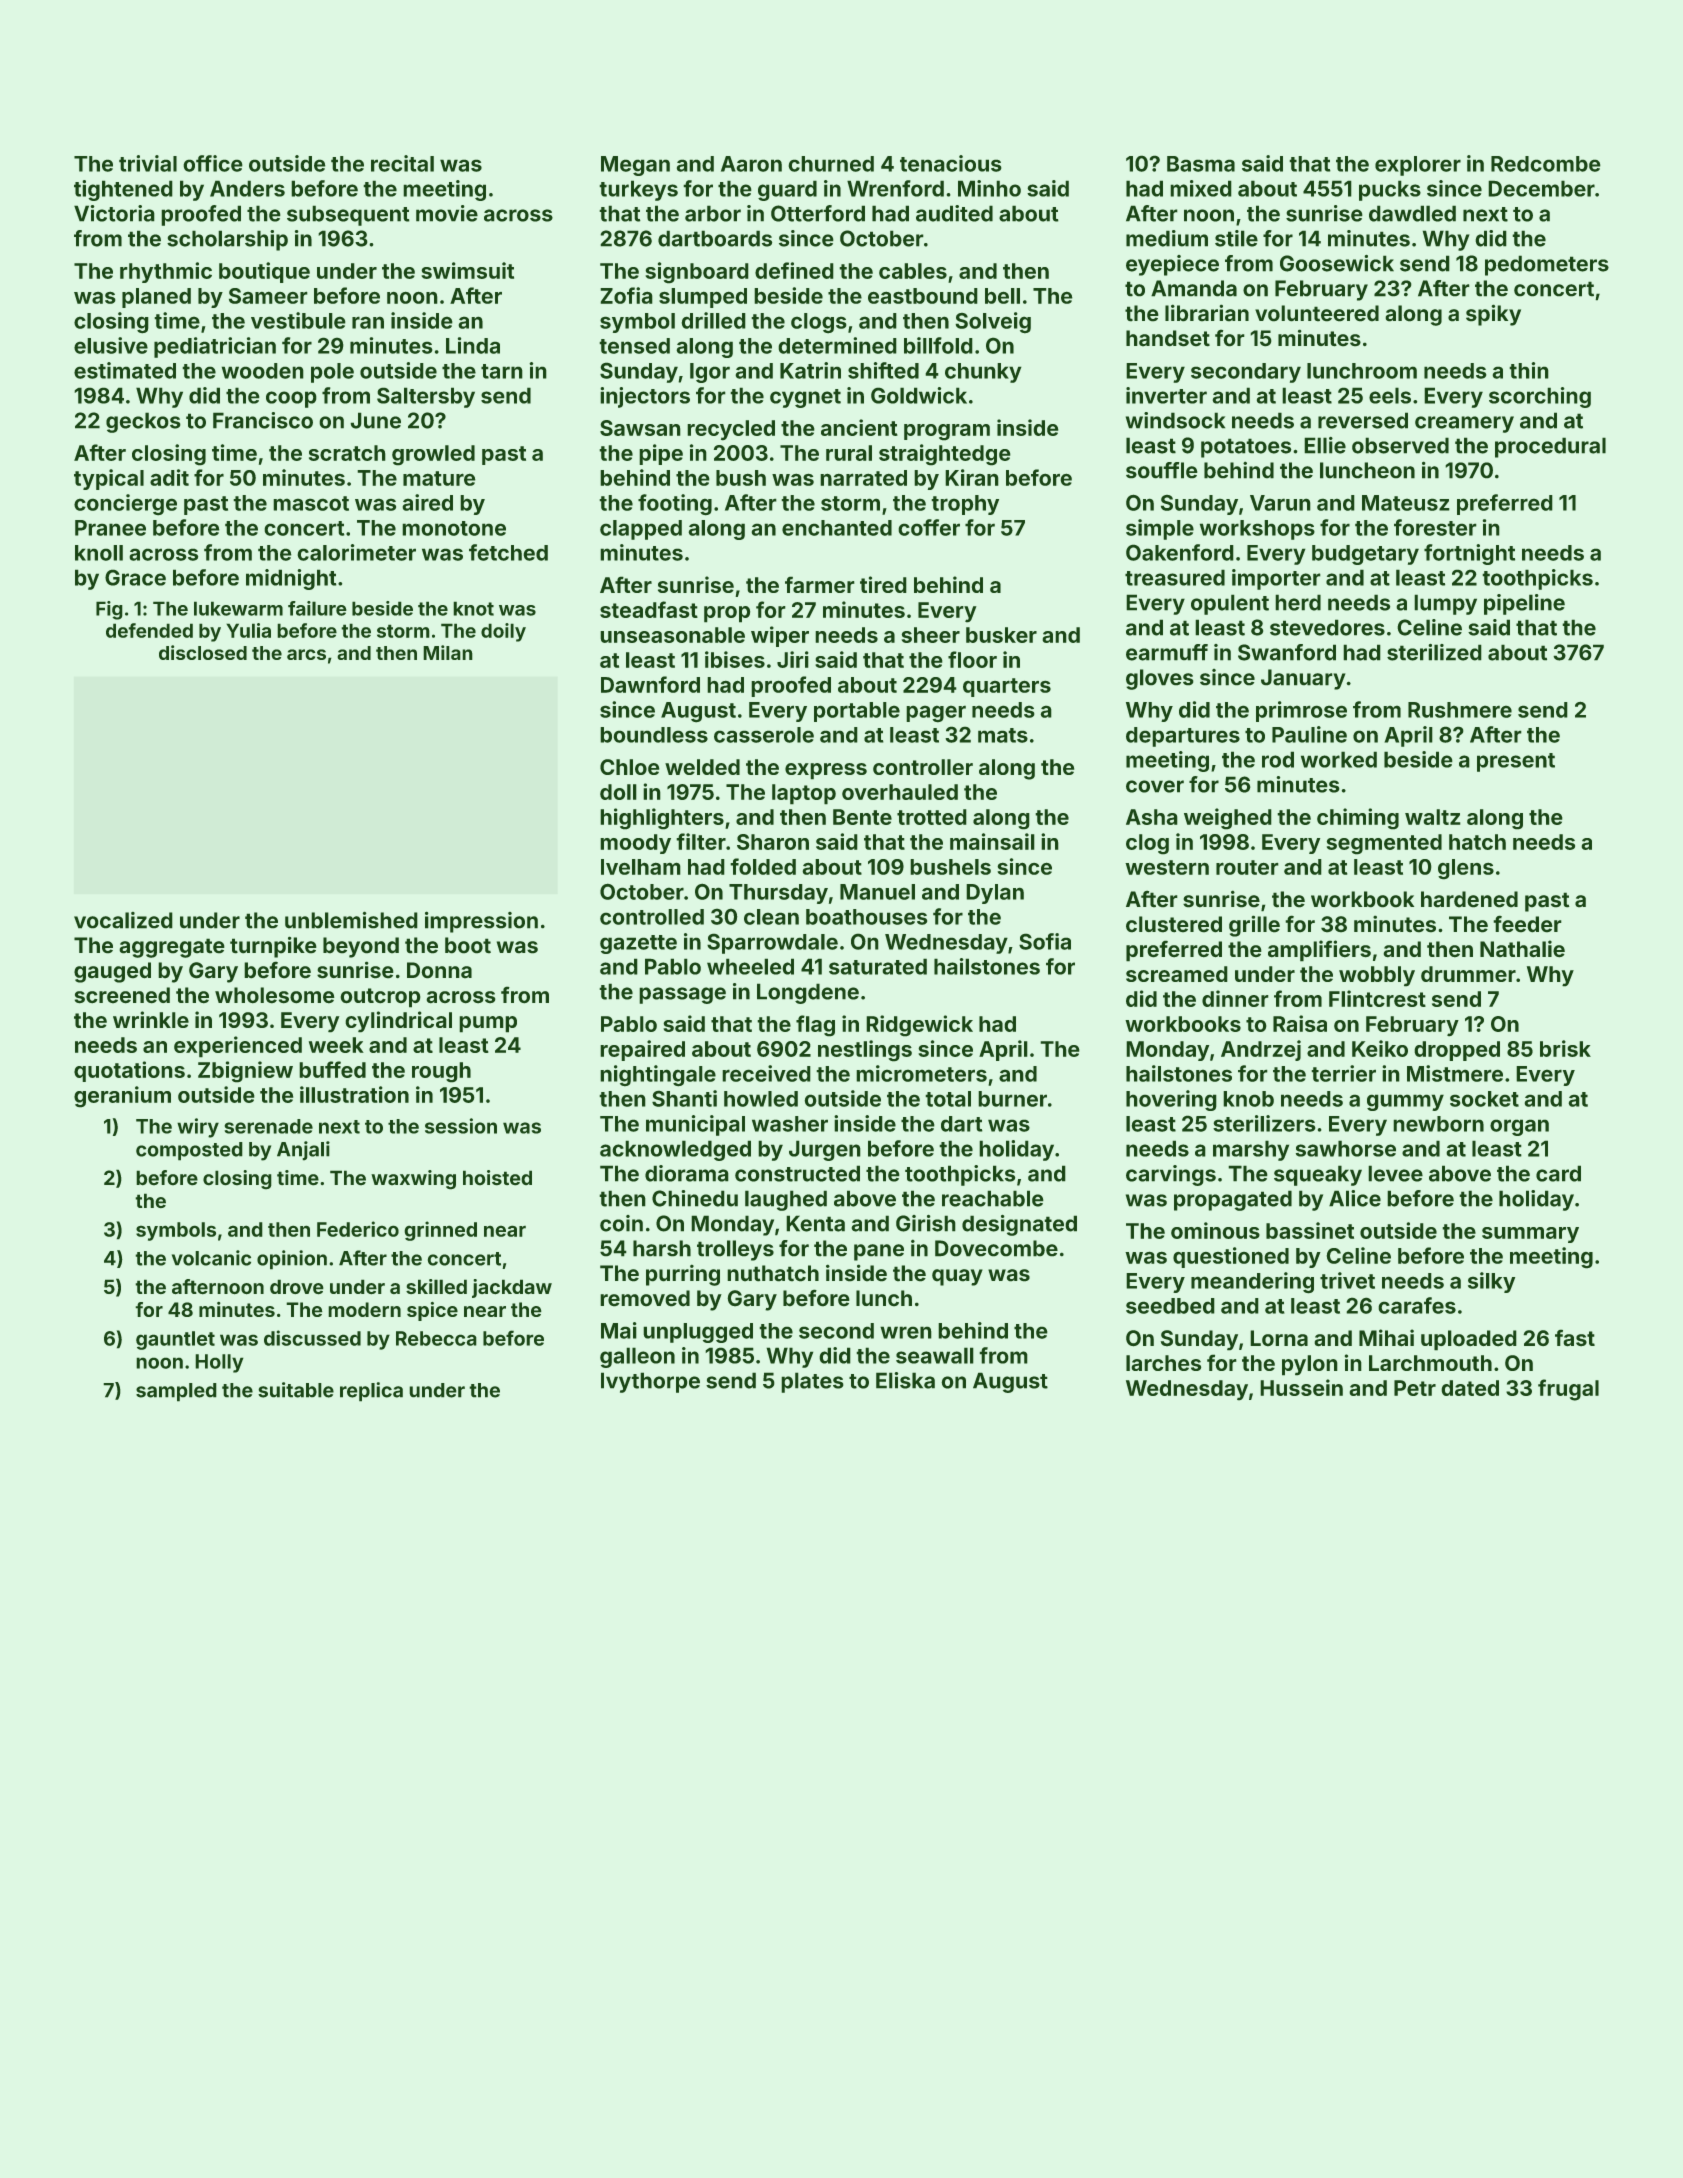  What do you see at coordinates (1201, 164) in the screenshot?
I see `Basma` at bounding box center [1201, 164].
